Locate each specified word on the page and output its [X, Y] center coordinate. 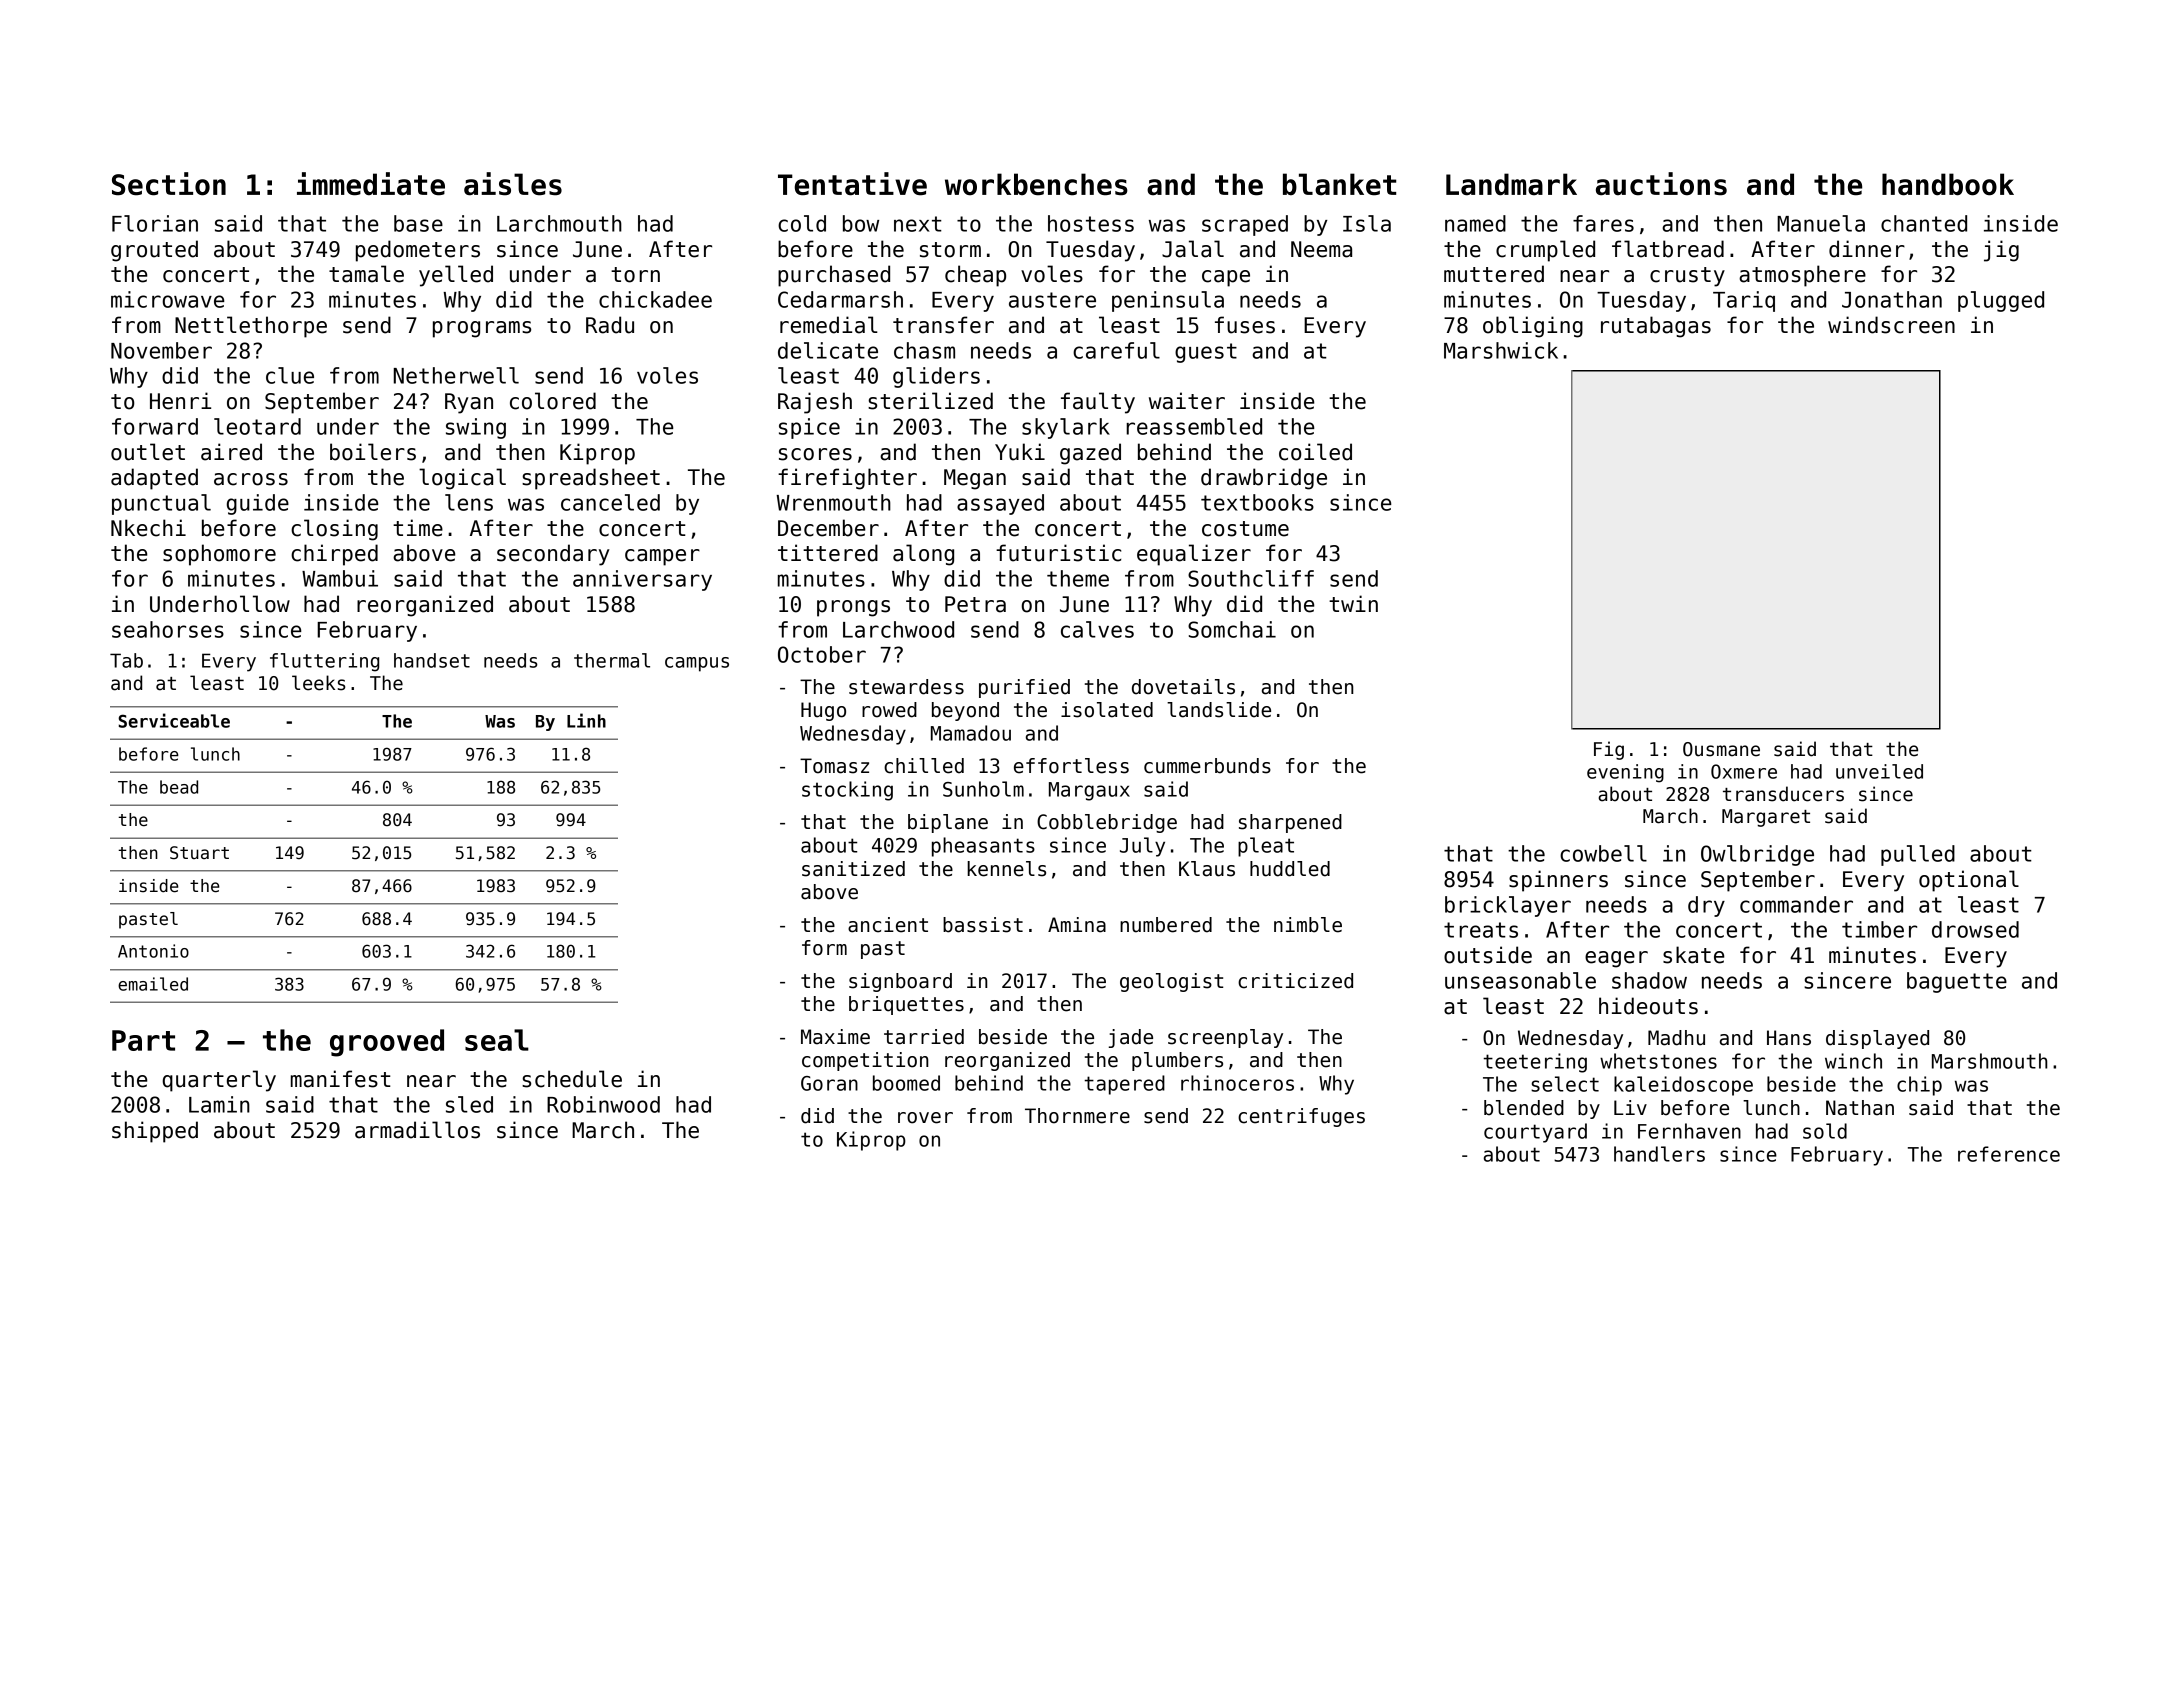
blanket [1339, 184]
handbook [1948, 184]
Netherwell [456, 375]
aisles [513, 184]
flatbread [1668, 249]
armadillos [417, 1130]
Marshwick [1501, 350]
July [1142, 847]
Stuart [199, 853]
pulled [1918, 855]
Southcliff [1251, 578]
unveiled [1879, 771]
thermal [612, 660]
